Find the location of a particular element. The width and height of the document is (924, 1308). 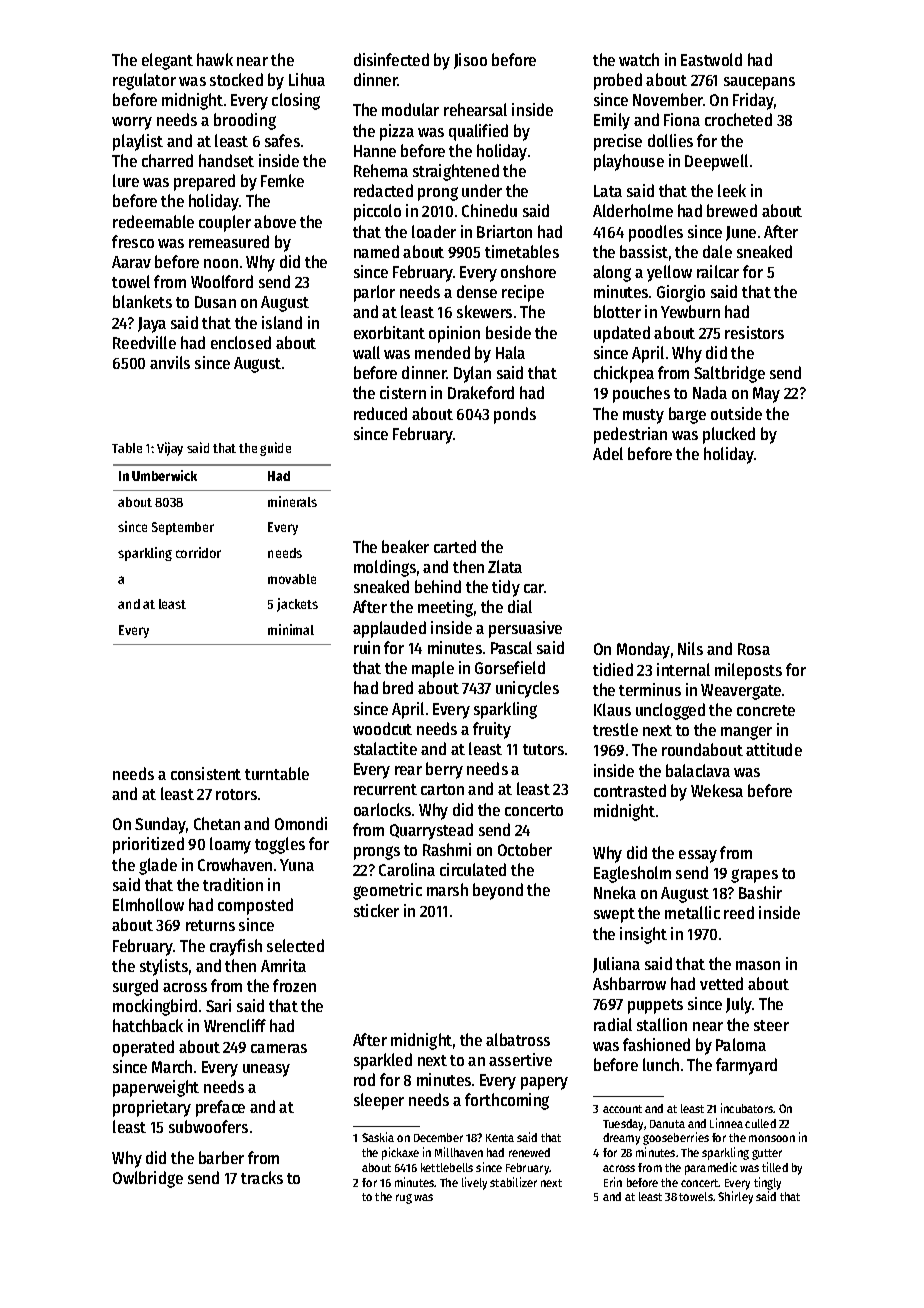

concrete is located at coordinates (766, 710).
